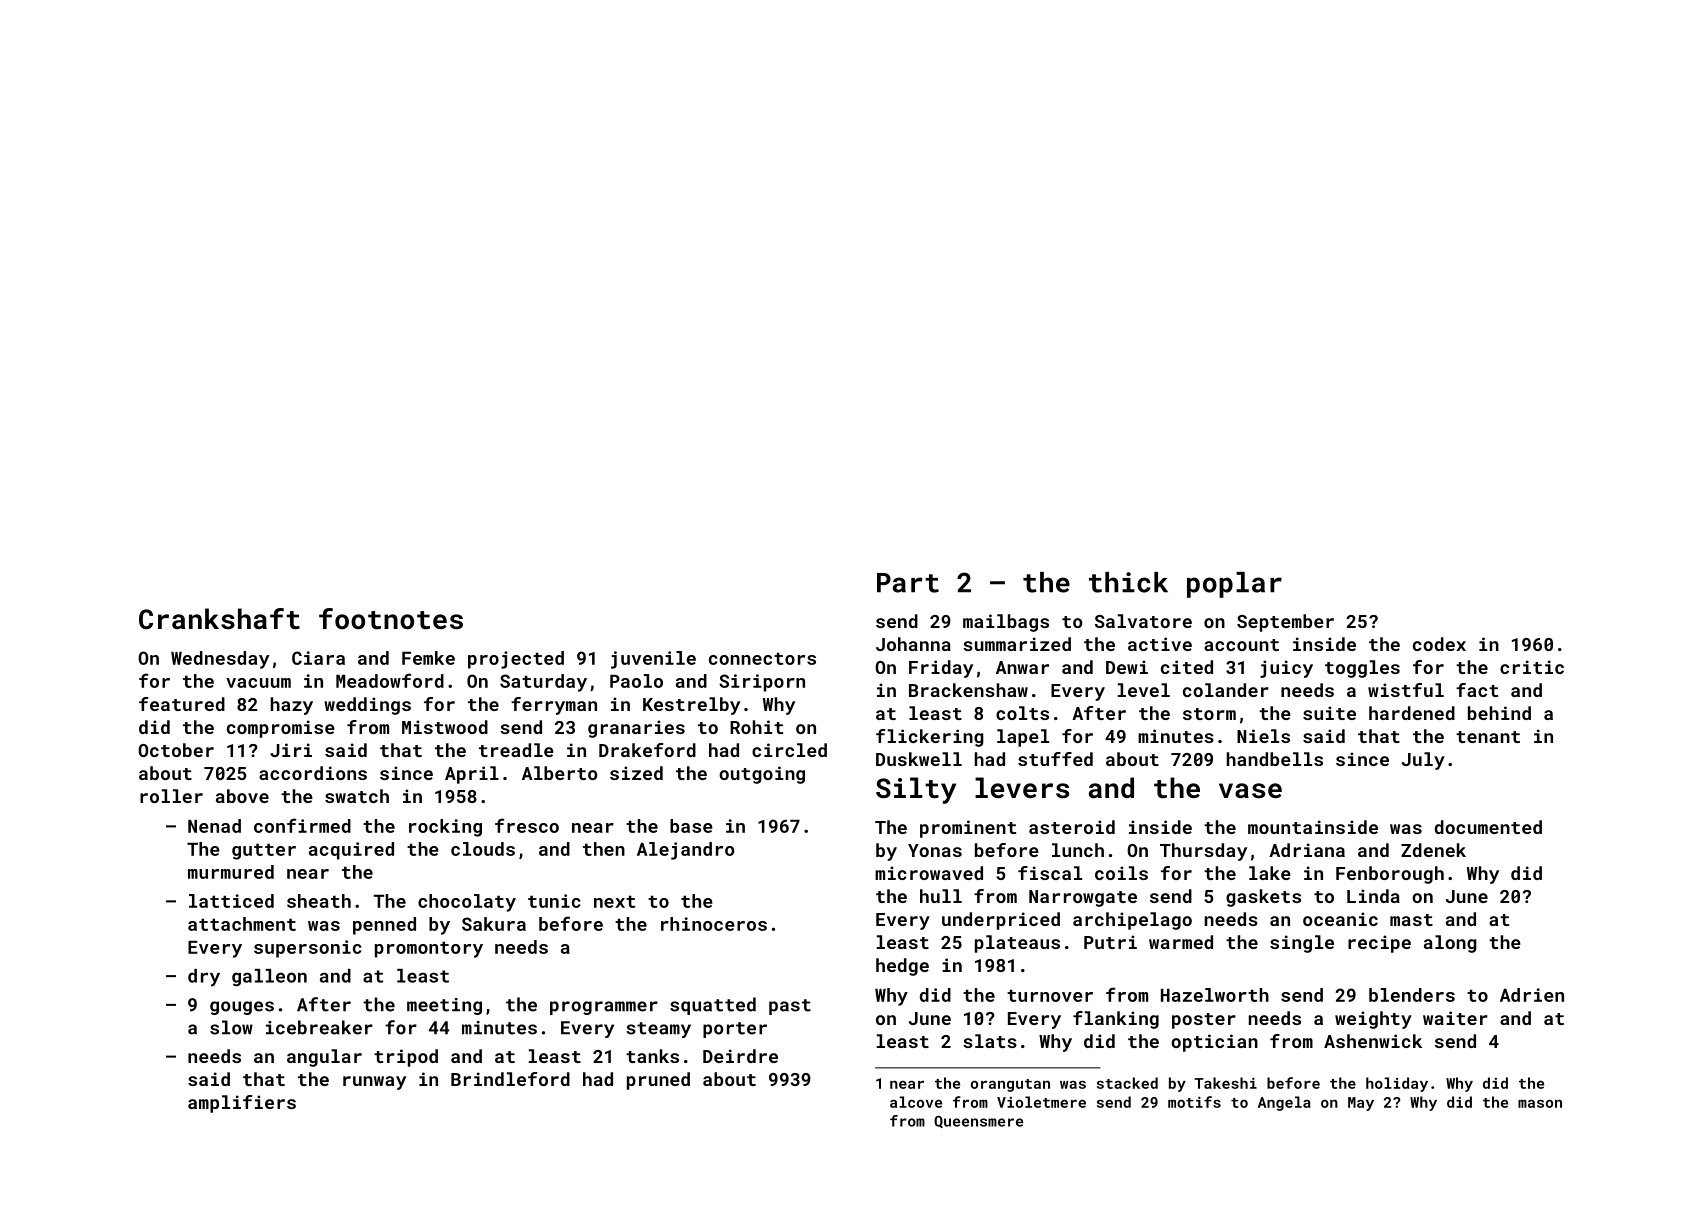  I want to click on hedge, so click(902, 967).
